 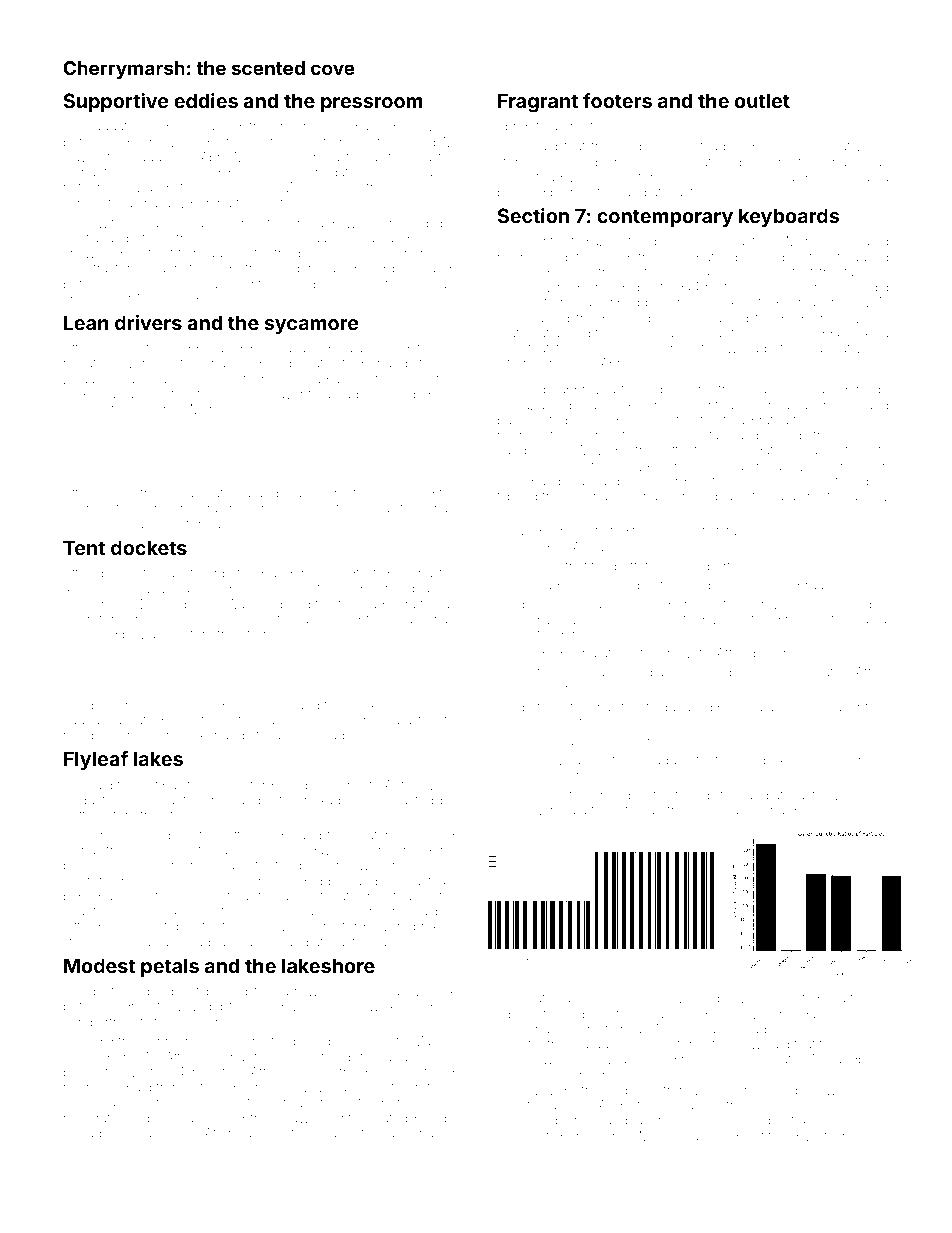 I want to click on footers, so click(x=617, y=100).
